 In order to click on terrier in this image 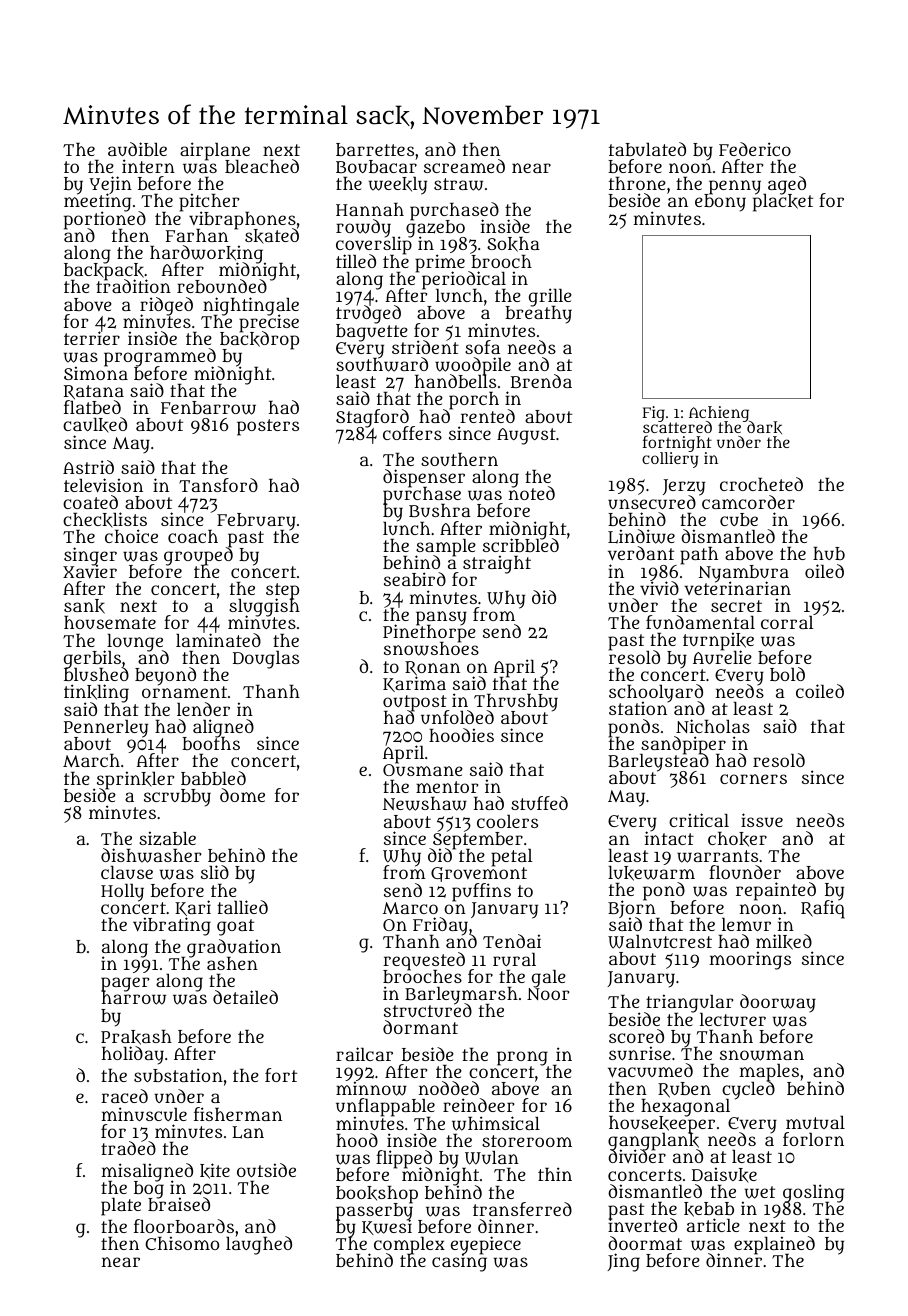, I will do `click(92, 338)`.
